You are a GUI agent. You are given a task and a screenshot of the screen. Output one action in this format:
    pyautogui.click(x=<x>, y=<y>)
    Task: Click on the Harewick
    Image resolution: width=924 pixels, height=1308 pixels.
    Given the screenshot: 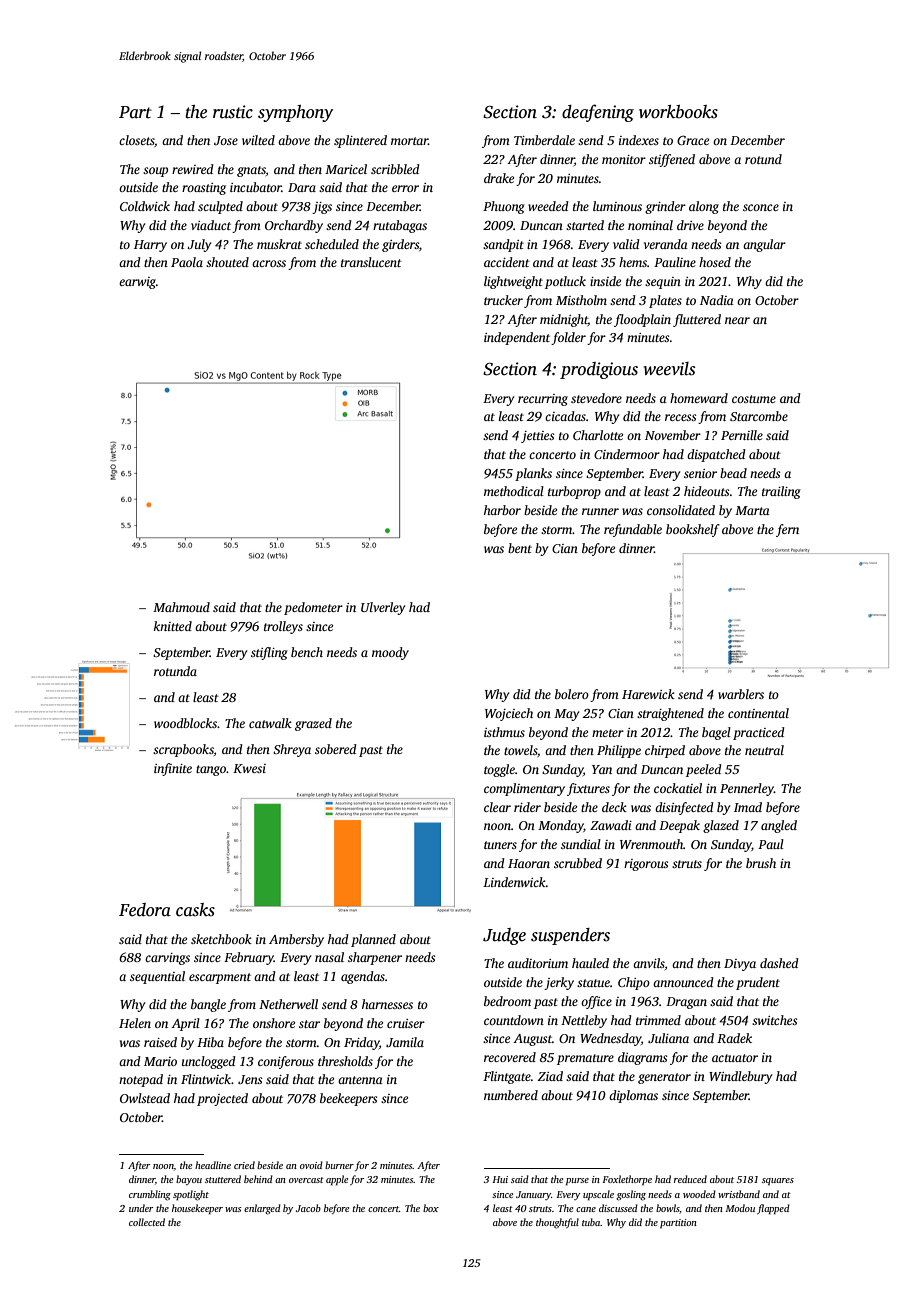 What is the action you would take?
    pyautogui.click(x=648, y=694)
